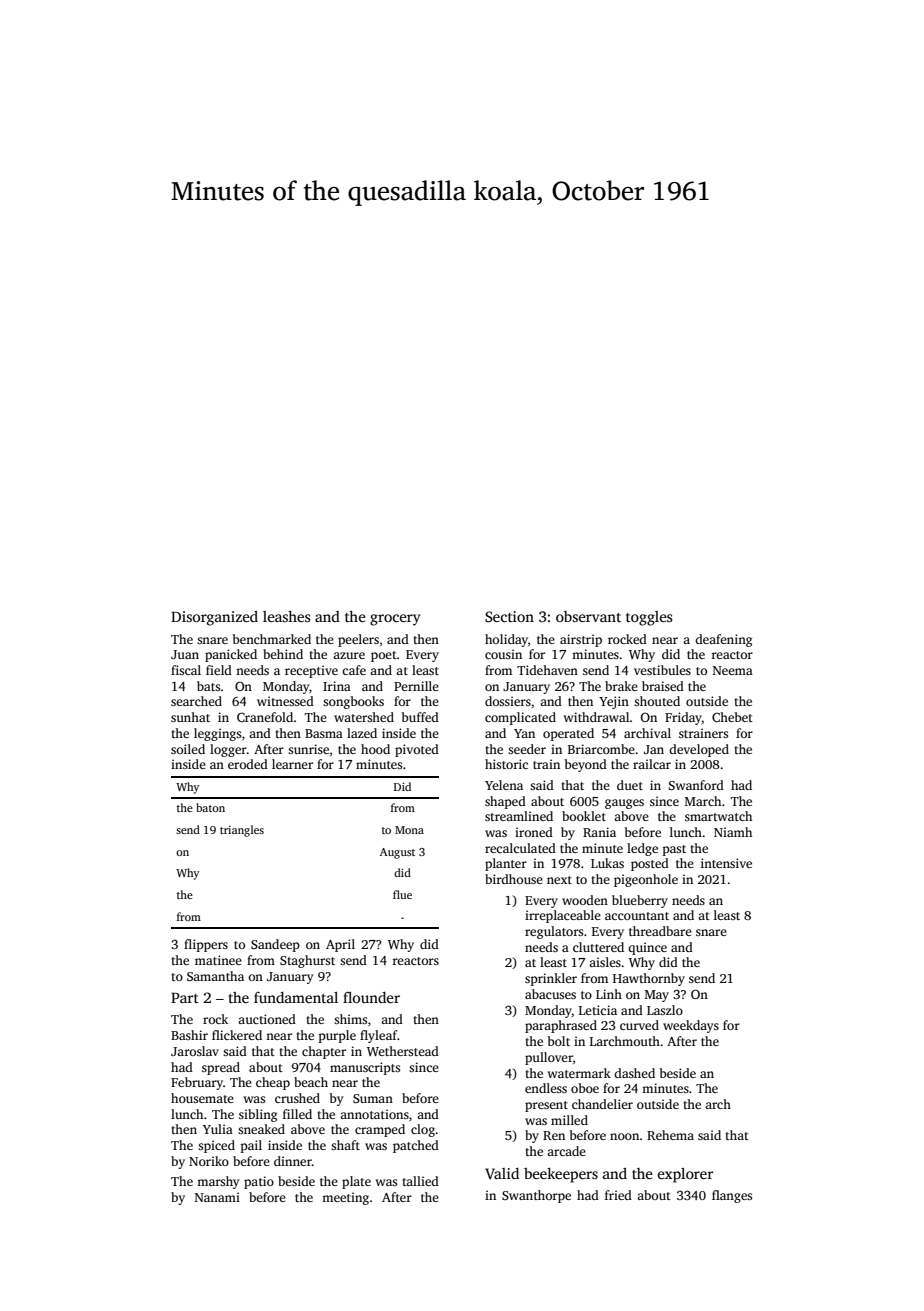 The width and height of the page is (924, 1311). I want to click on intensive, so click(726, 863).
